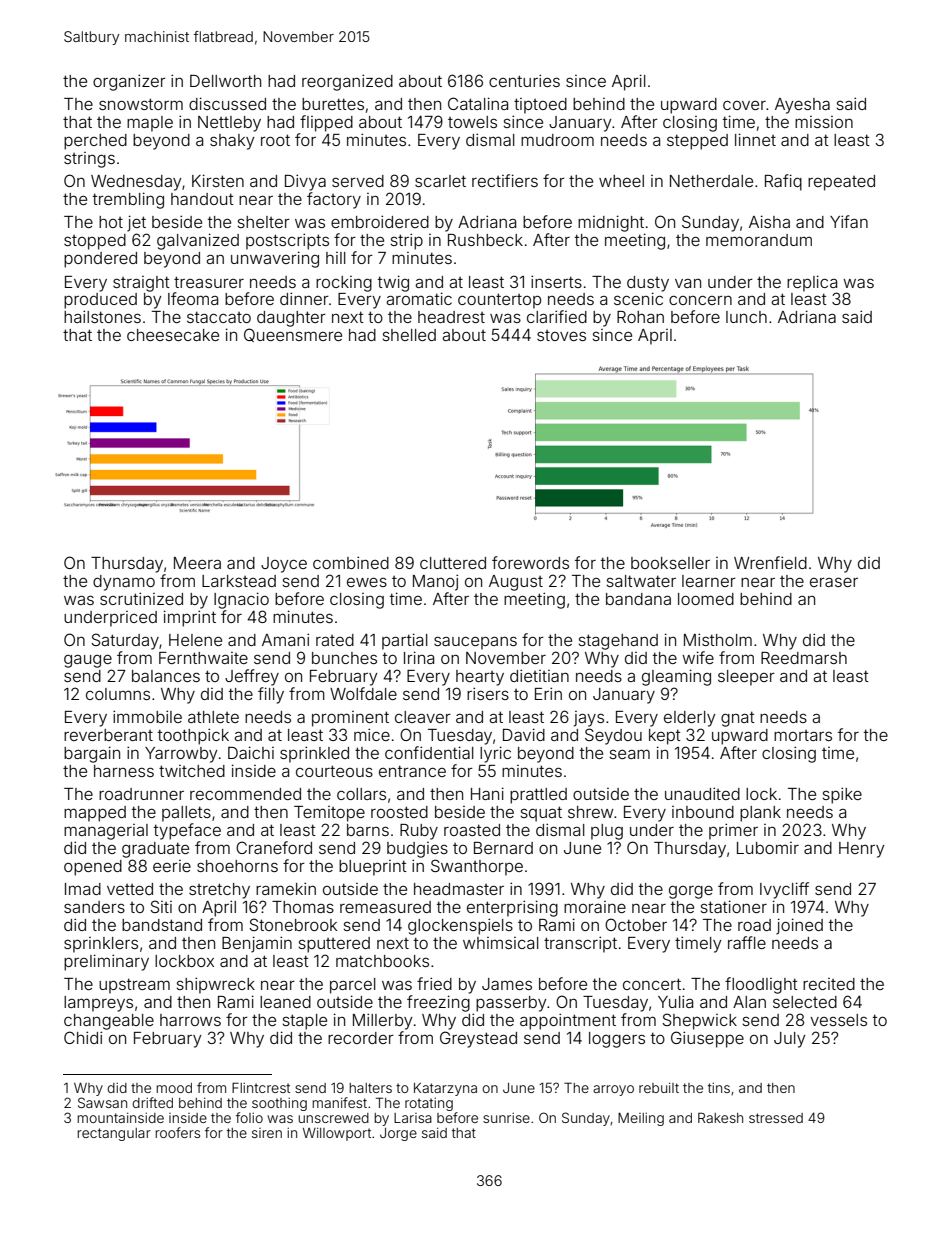 The image size is (952, 1233). Describe the element at coordinates (95, 242) in the screenshot. I see `stopped` at that location.
